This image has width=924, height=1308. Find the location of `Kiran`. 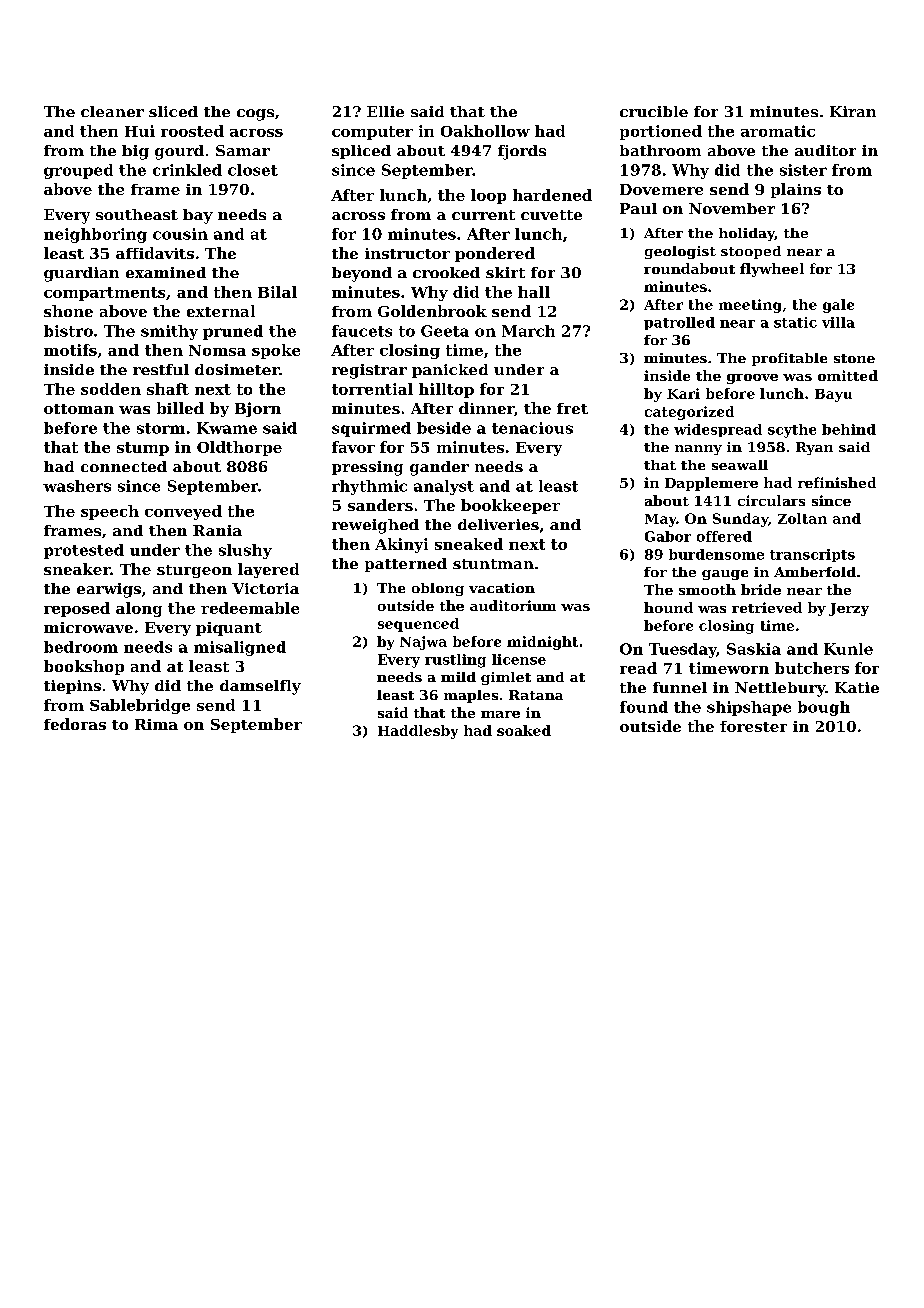

Kiran is located at coordinates (853, 111).
